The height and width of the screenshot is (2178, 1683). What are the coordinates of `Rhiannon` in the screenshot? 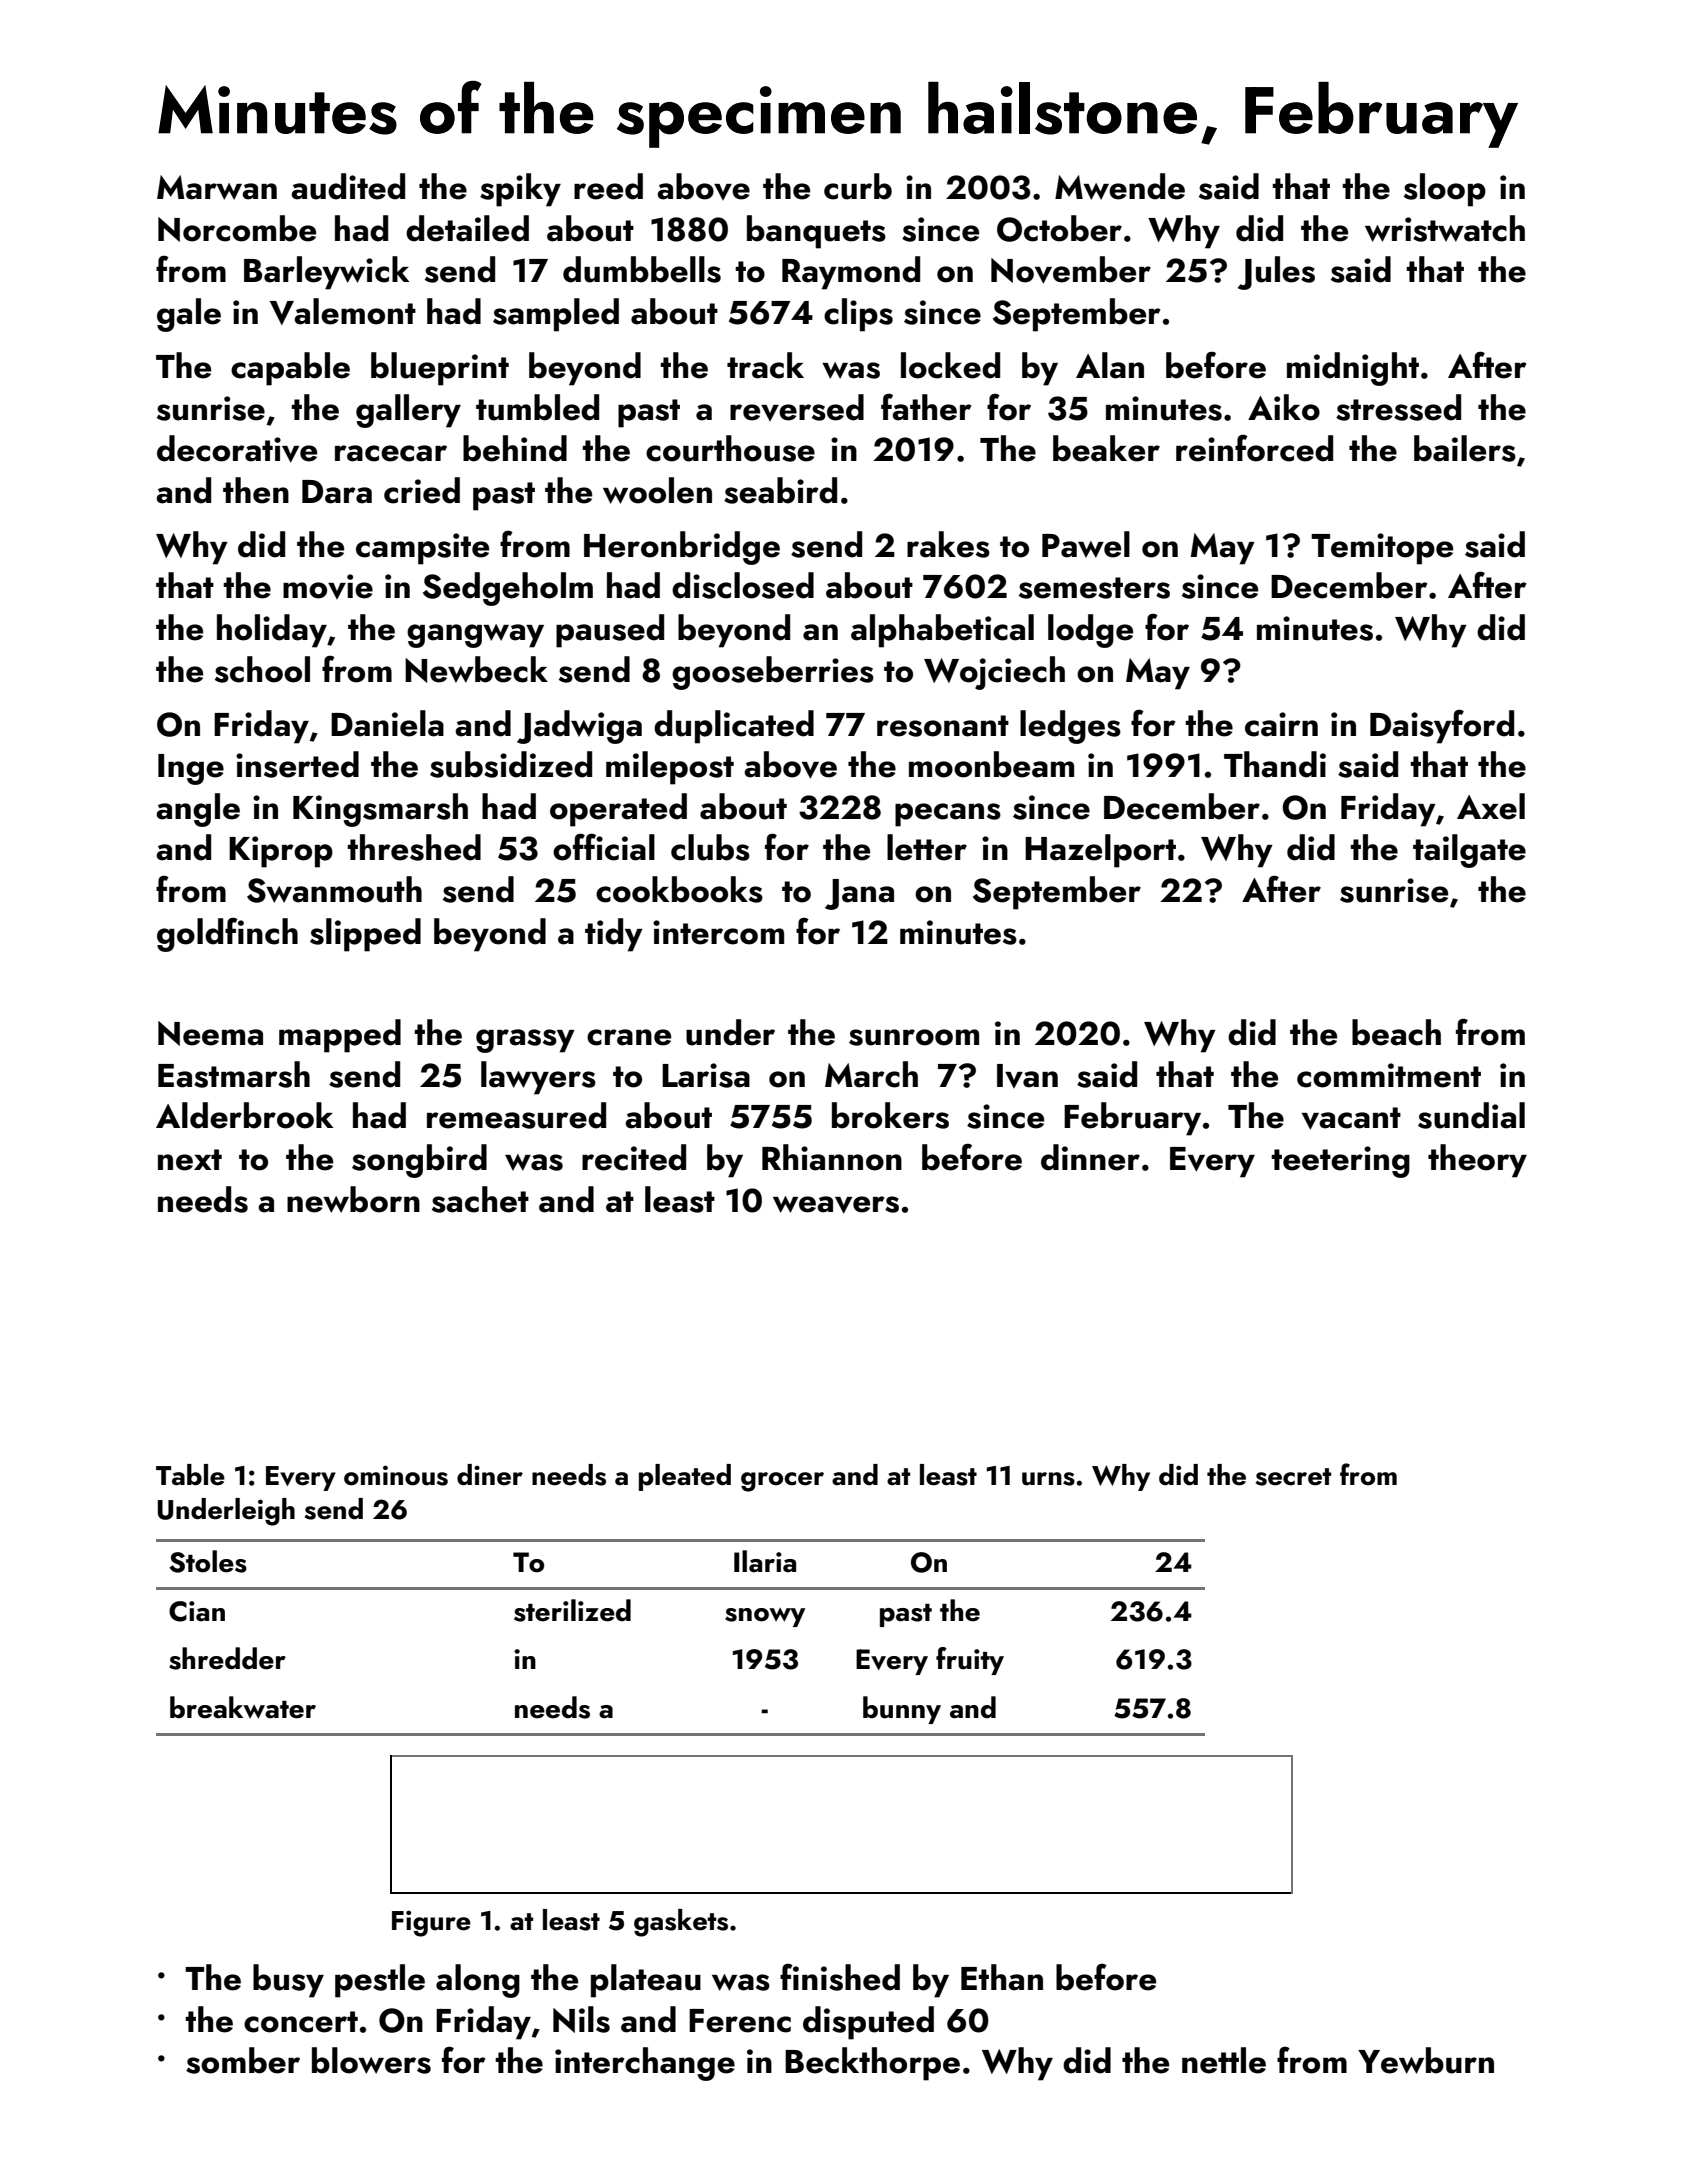 It's located at (832, 1157).
